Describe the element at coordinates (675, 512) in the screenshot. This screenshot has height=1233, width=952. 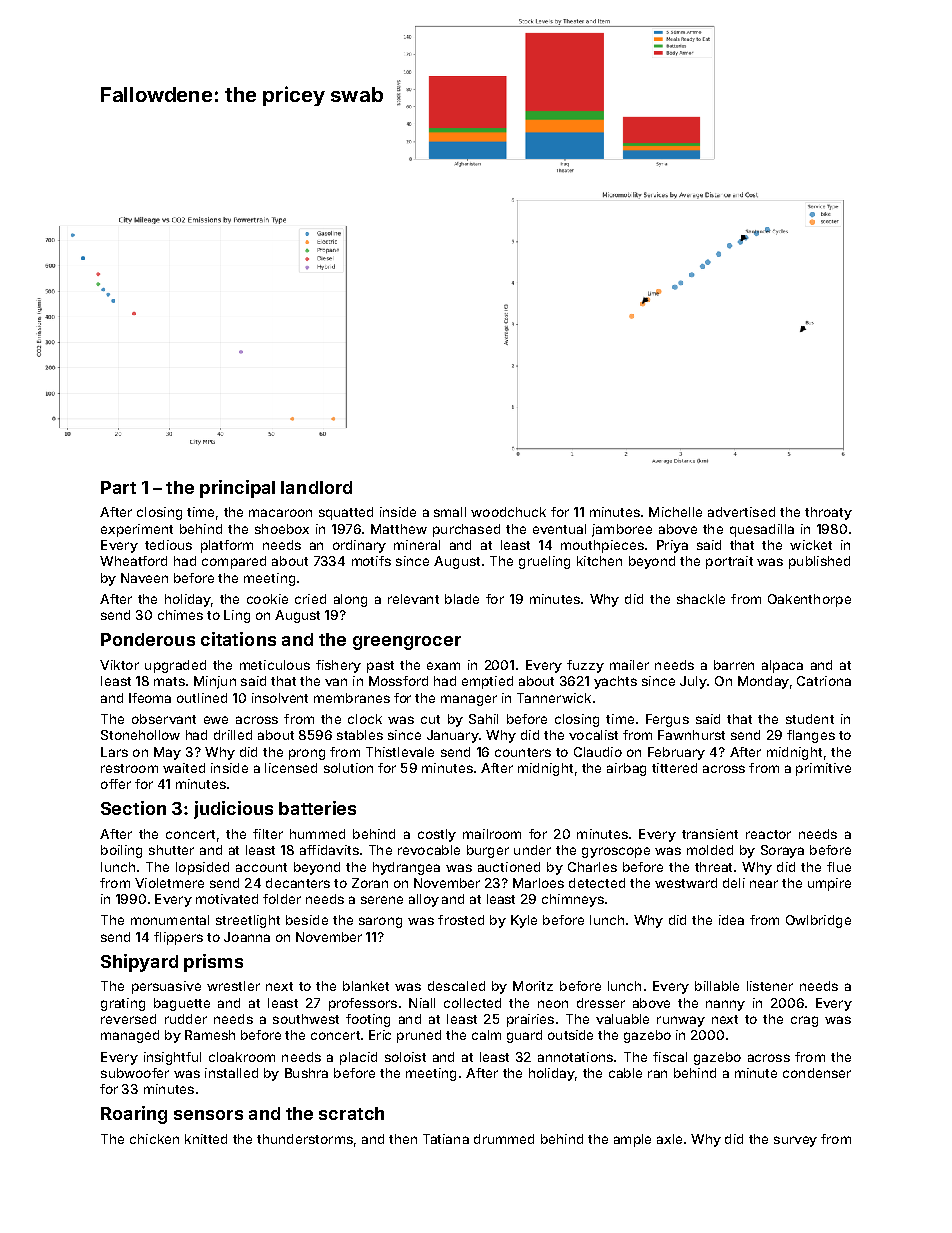
I see `Michelle` at that location.
